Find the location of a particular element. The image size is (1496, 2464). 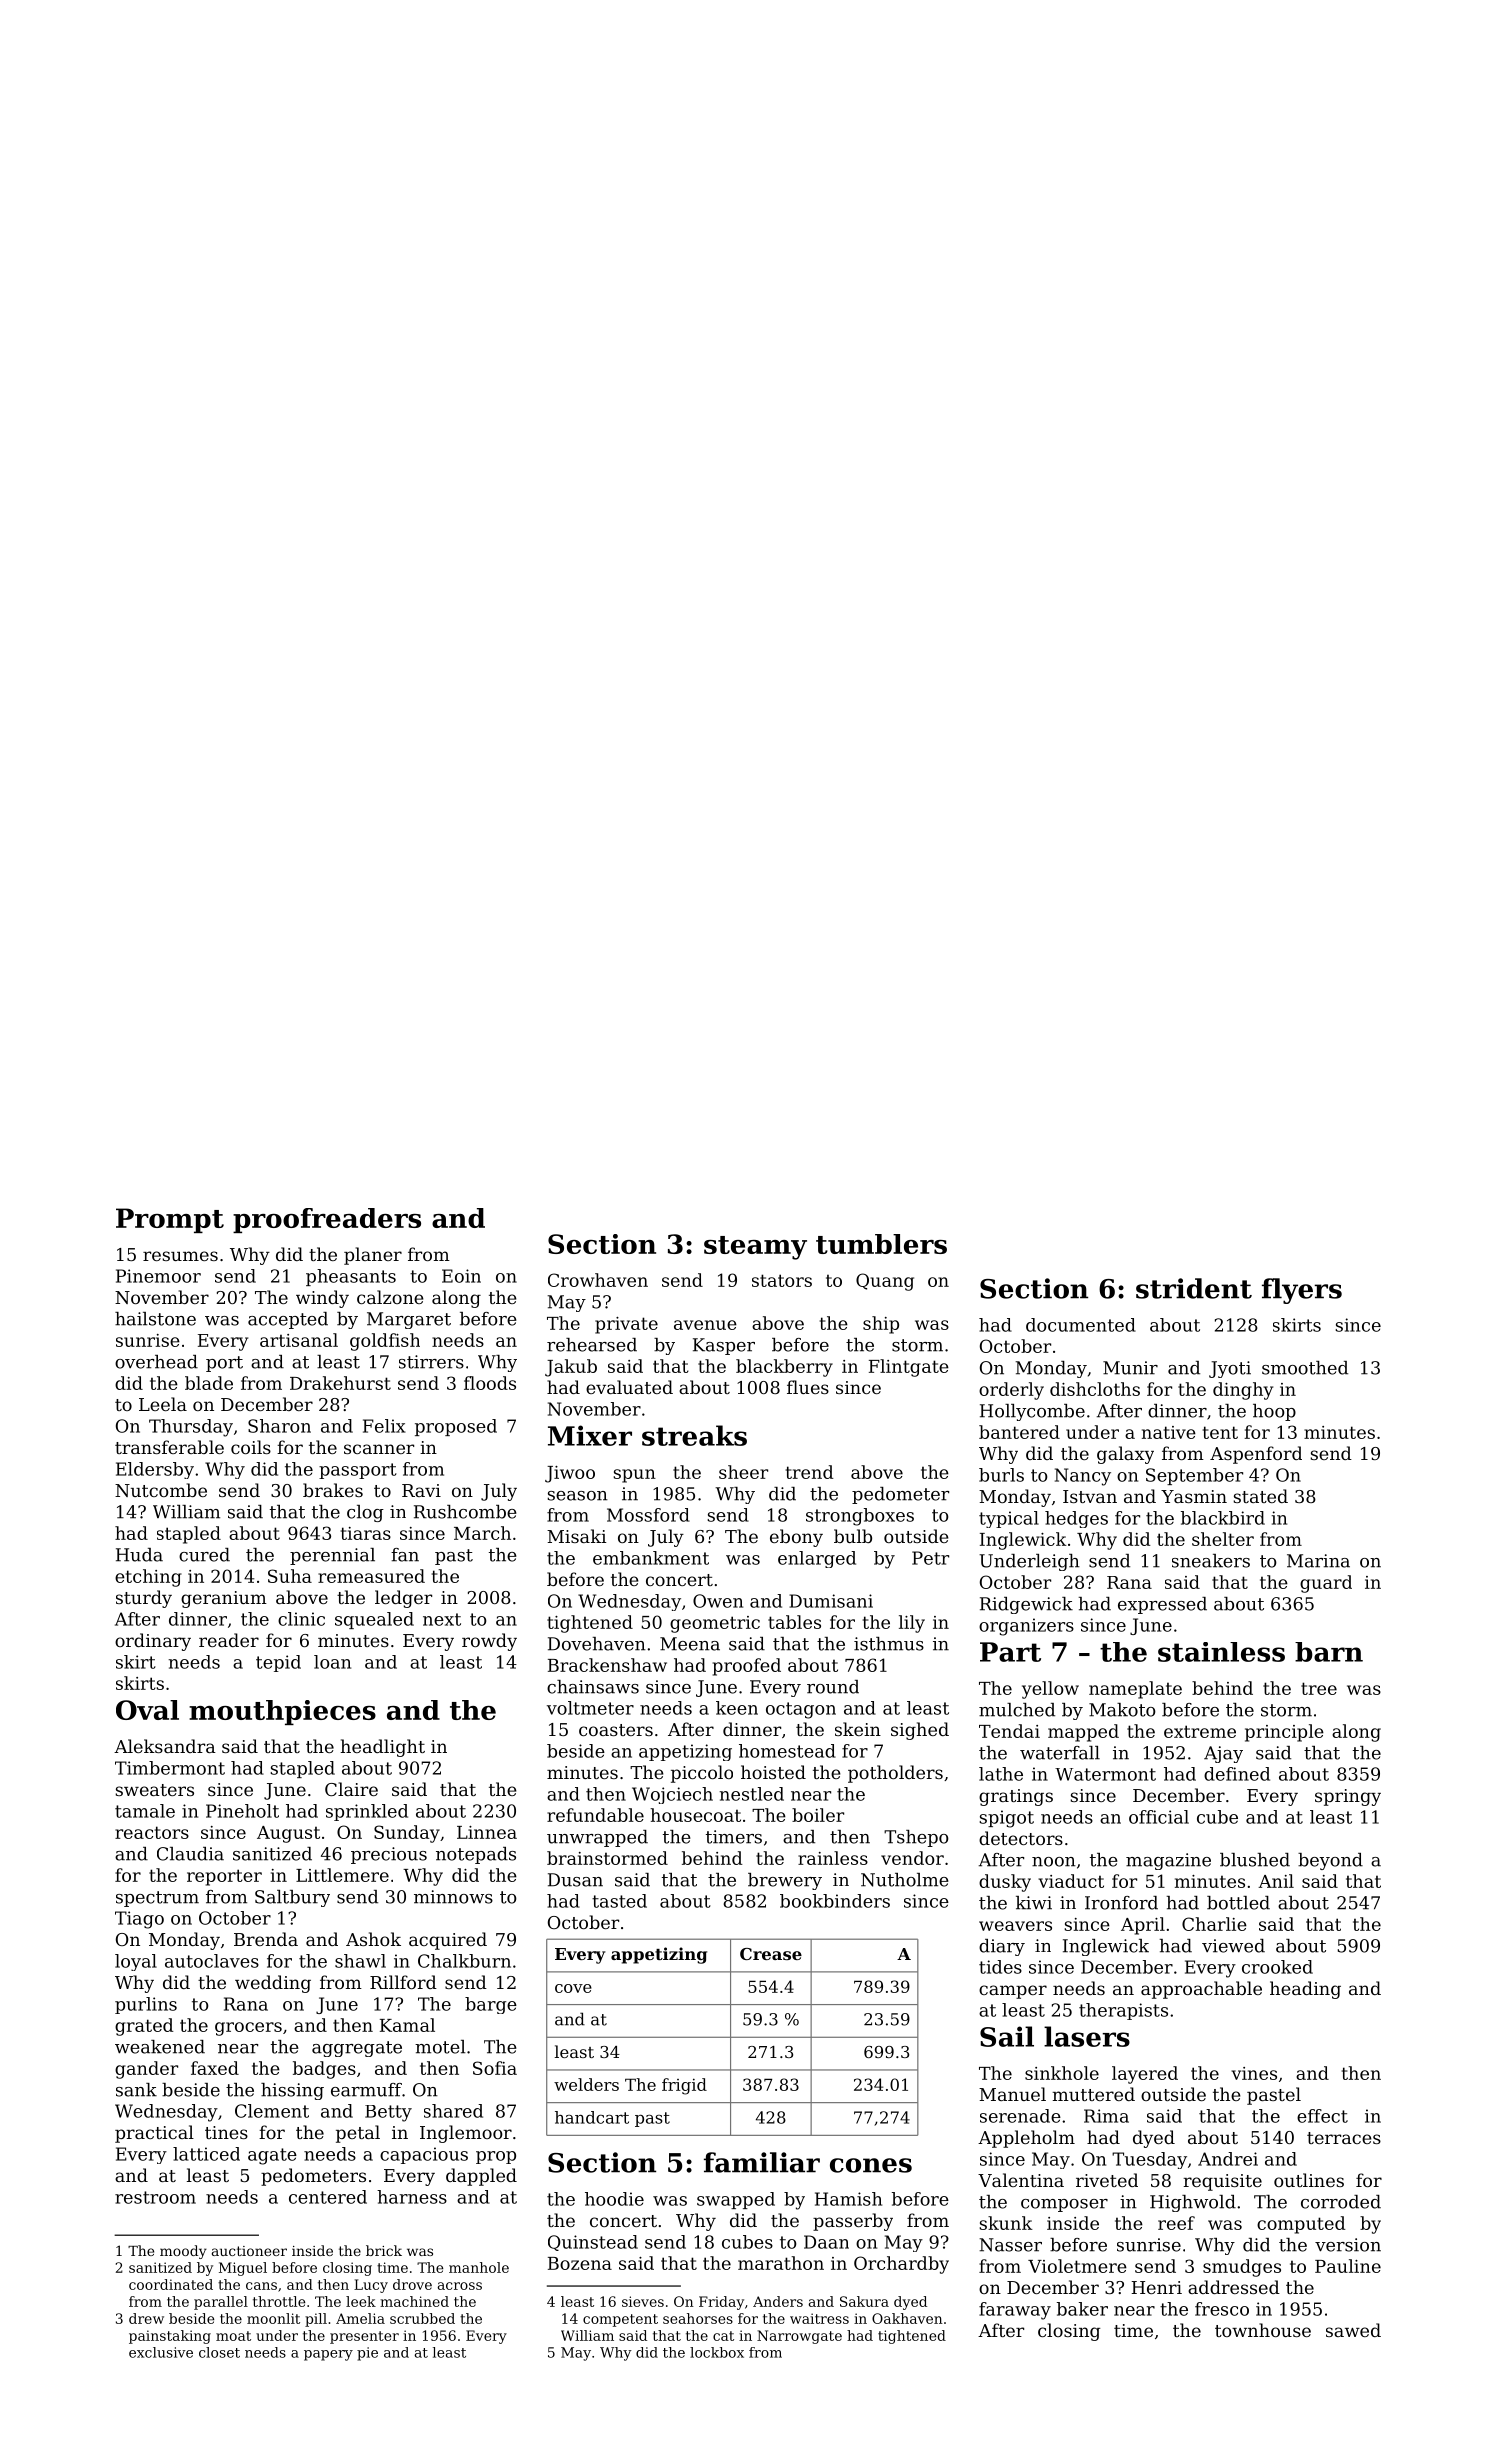

strident is located at coordinates (1194, 1288).
